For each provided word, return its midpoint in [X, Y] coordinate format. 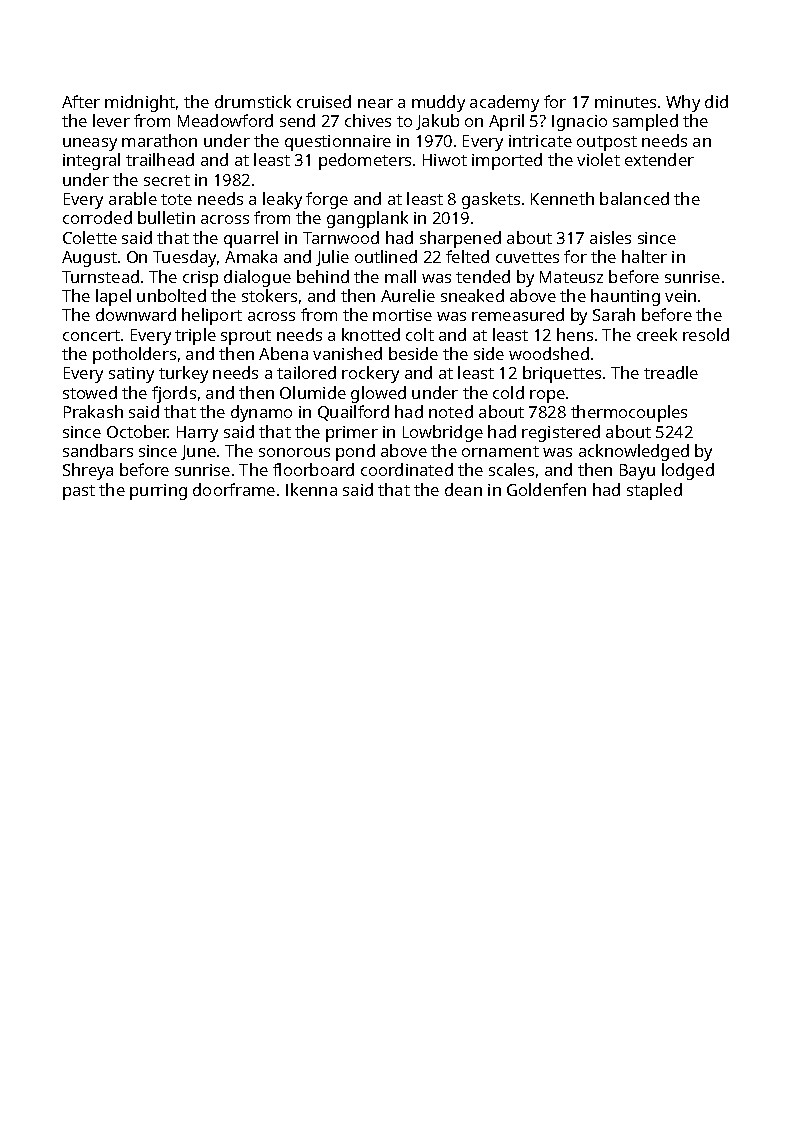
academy [504, 103]
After [81, 101]
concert [91, 335]
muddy [438, 103]
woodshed [549, 353]
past [79, 492]
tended [483, 276]
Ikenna [311, 489]
